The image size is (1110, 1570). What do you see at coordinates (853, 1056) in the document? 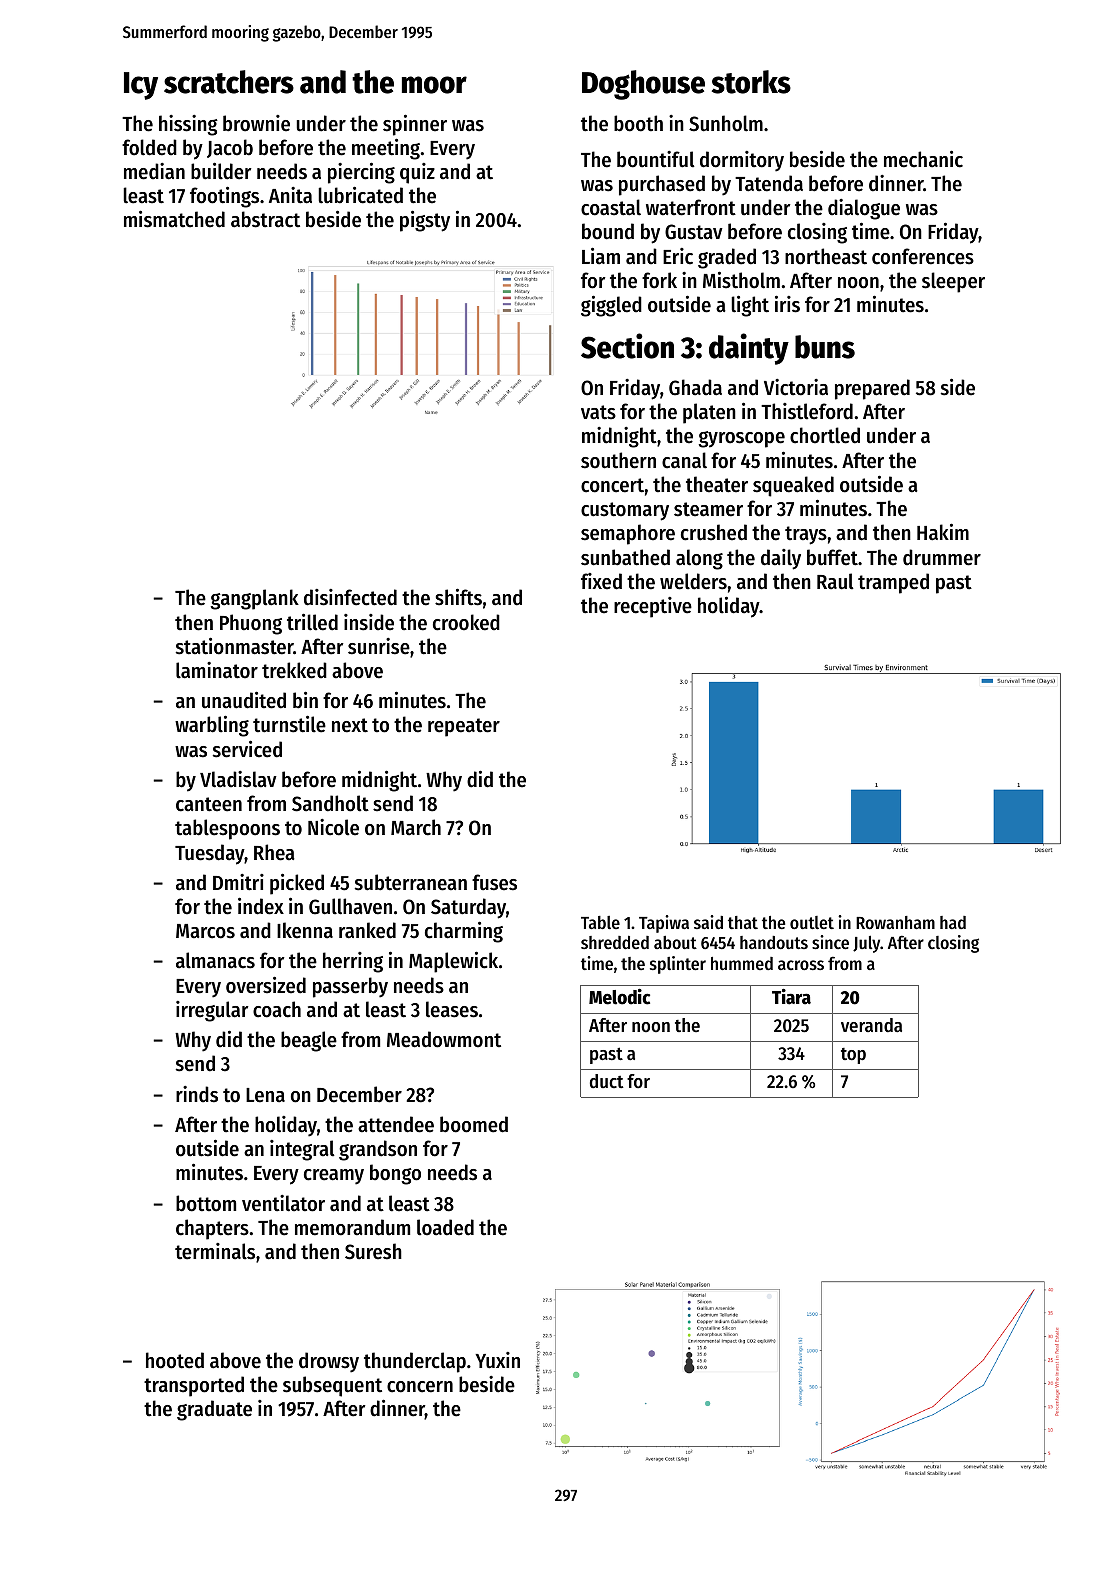
I see `top` at bounding box center [853, 1056].
